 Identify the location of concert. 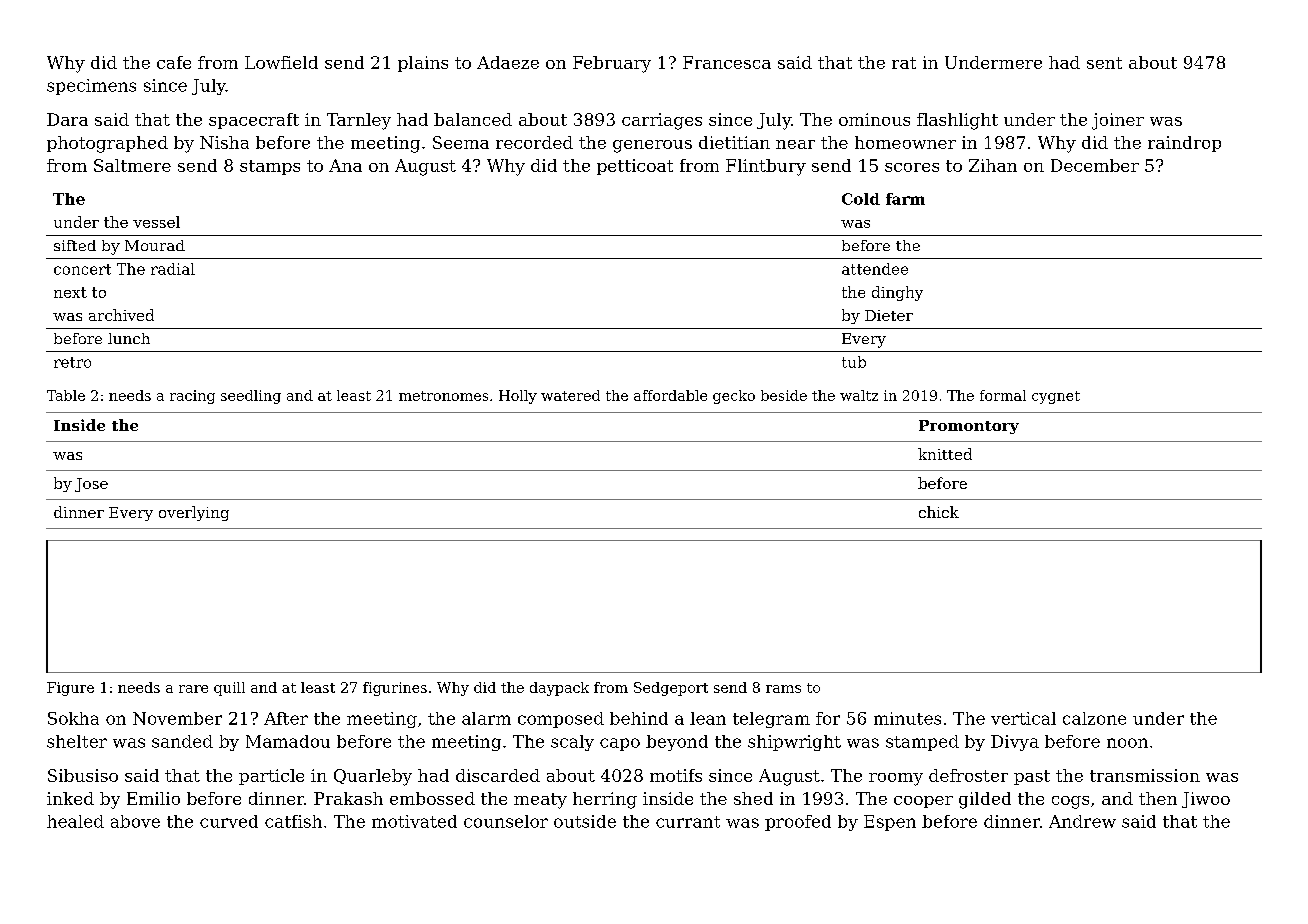
(82, 269).
